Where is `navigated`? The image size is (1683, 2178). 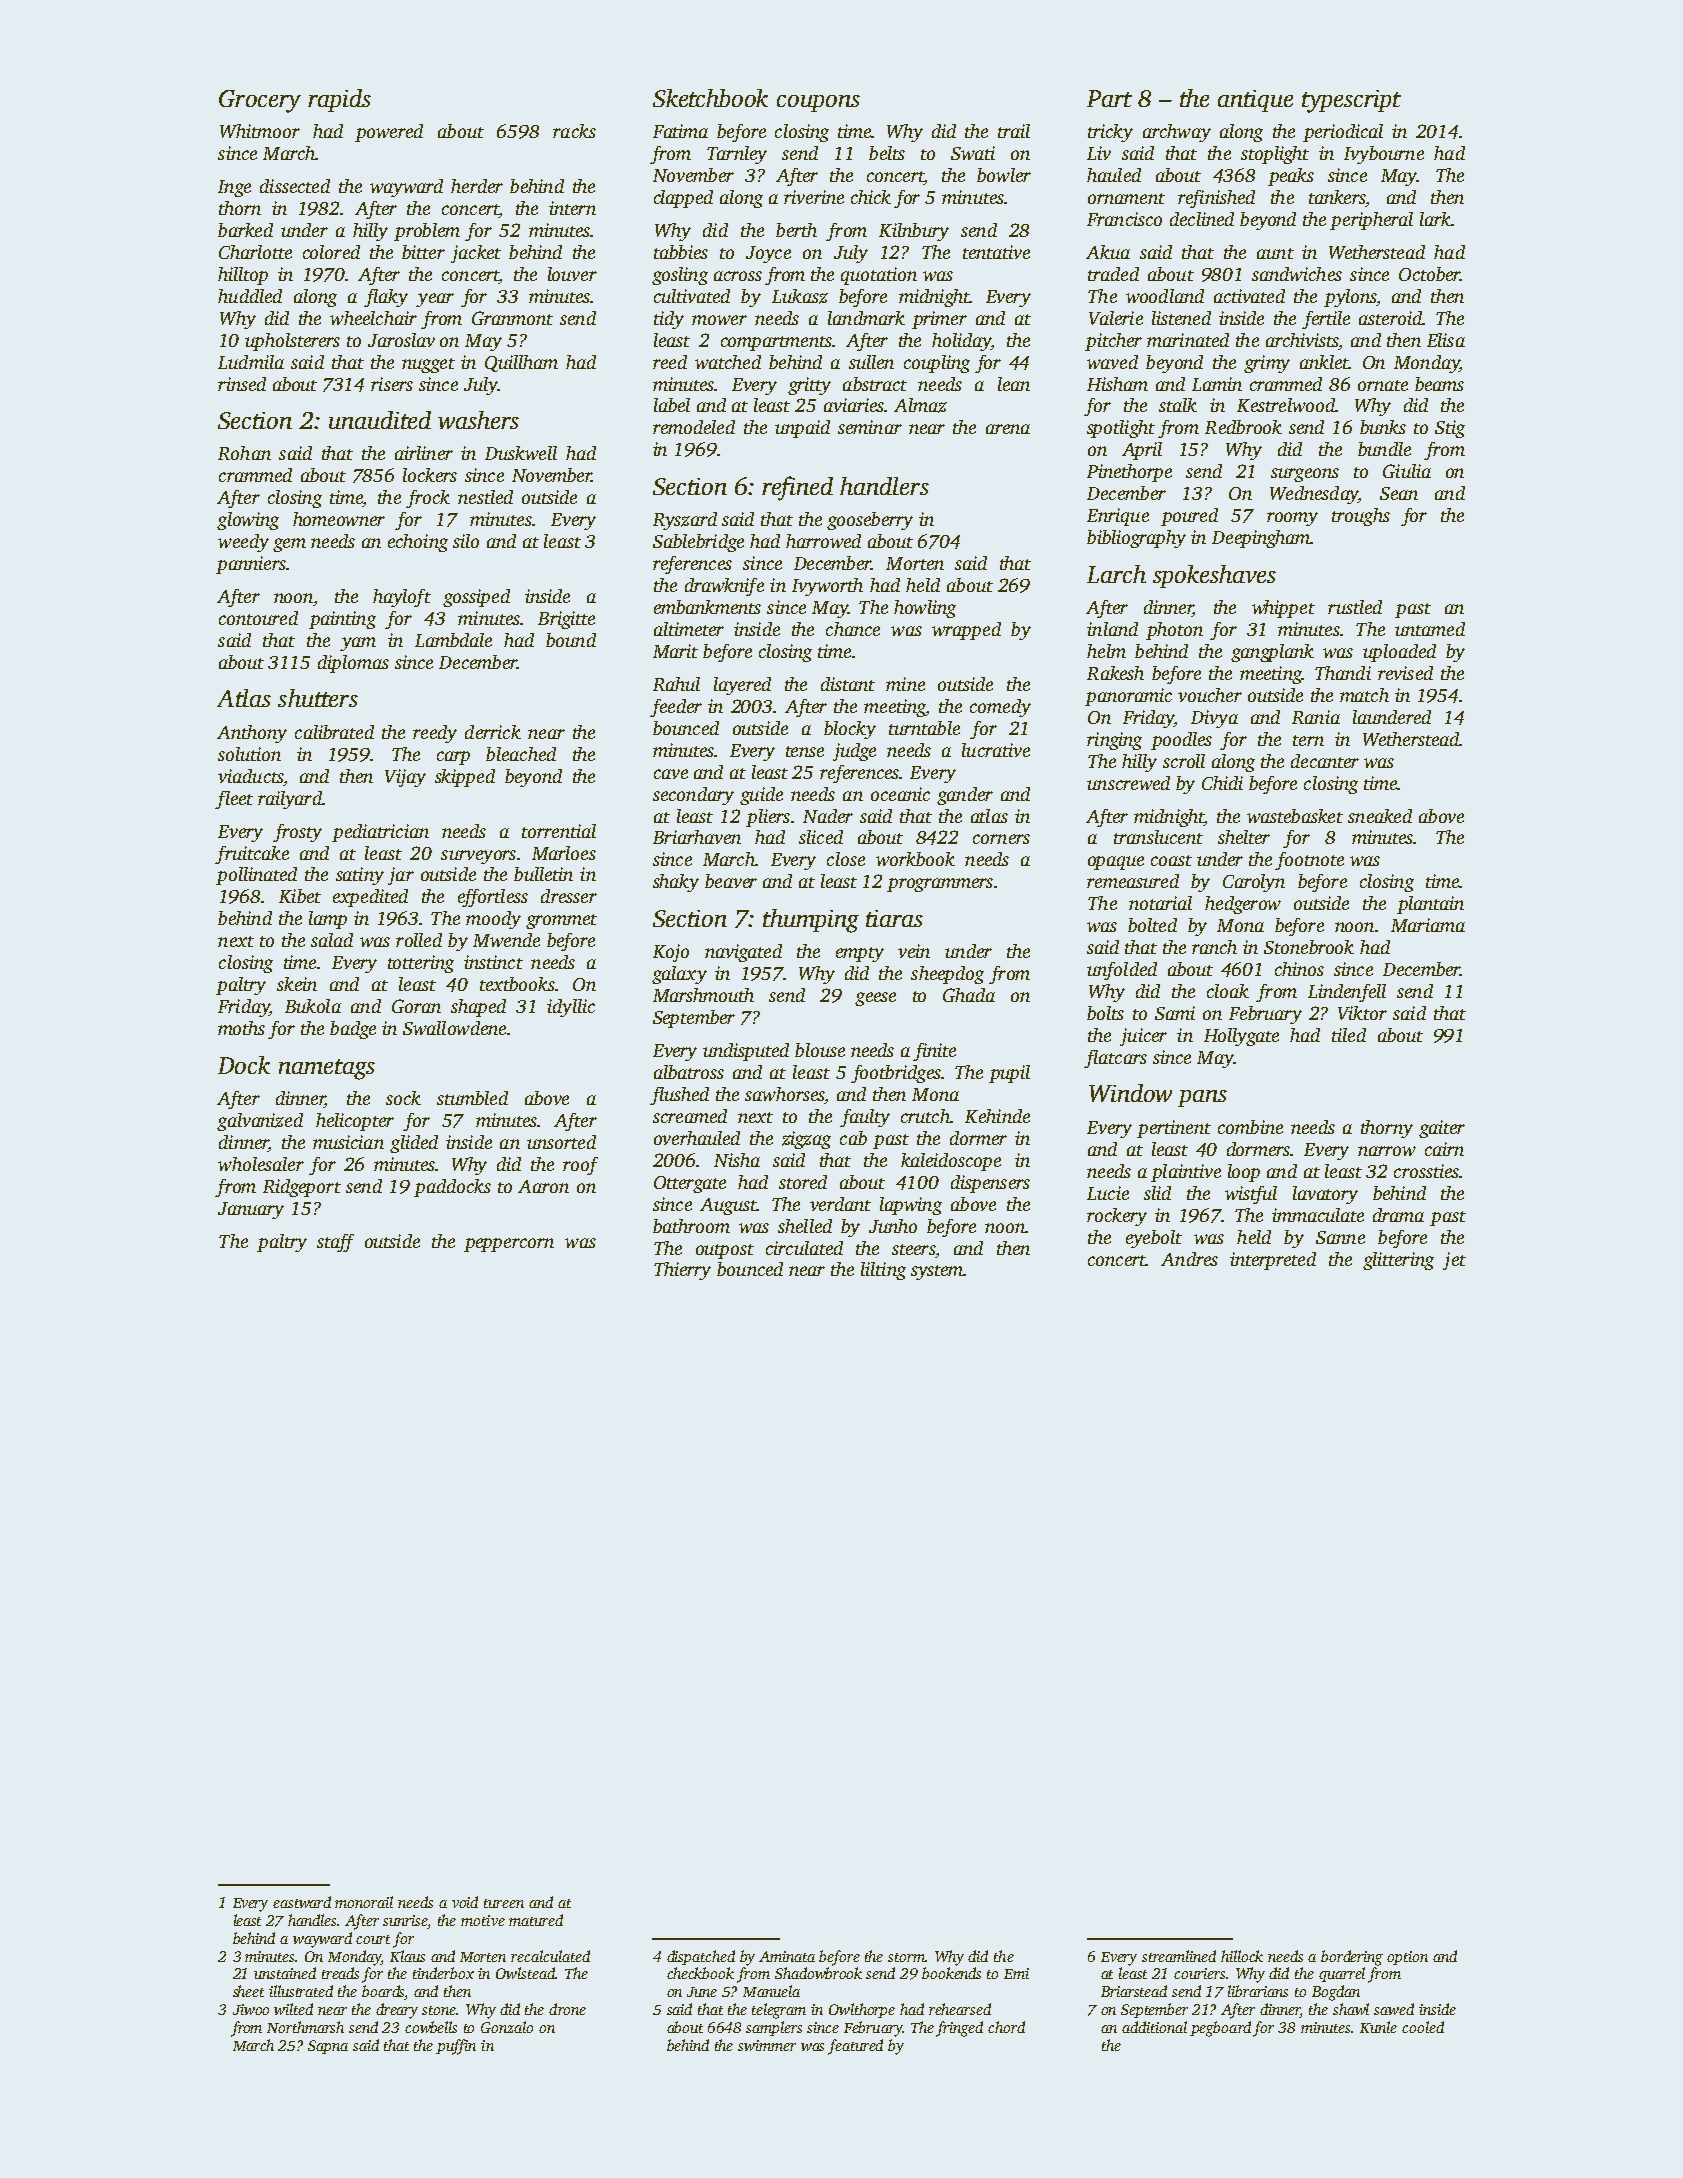 navigated is located at coordinates (743, 953).
